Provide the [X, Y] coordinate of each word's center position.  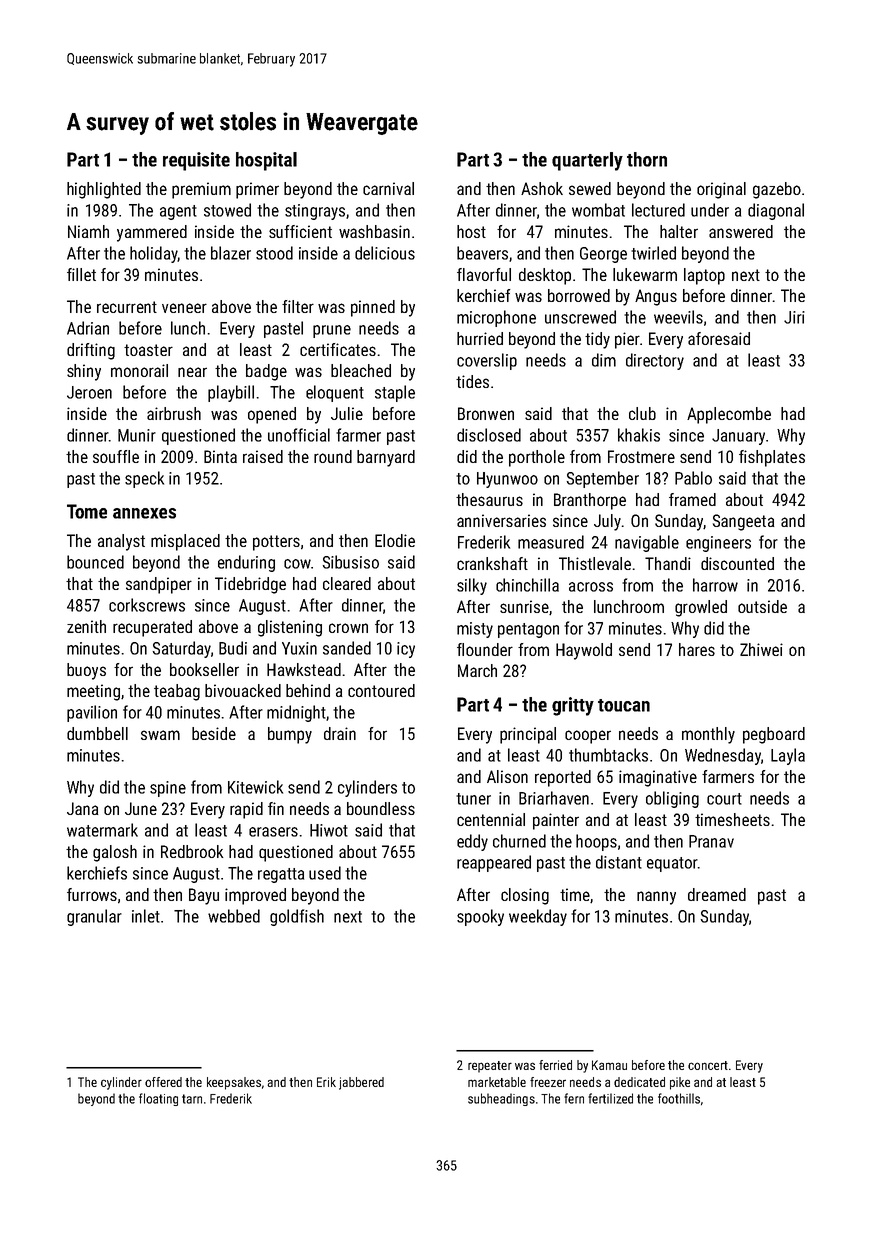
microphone [496, 318]
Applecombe [729, 415]
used [325, 873]
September [603, 479]
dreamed [717, 894]
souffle [116, 456]
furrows [92, 894]
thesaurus [489, 499]
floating [158, 1099]
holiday [153, 254]
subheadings [501, 1099]
